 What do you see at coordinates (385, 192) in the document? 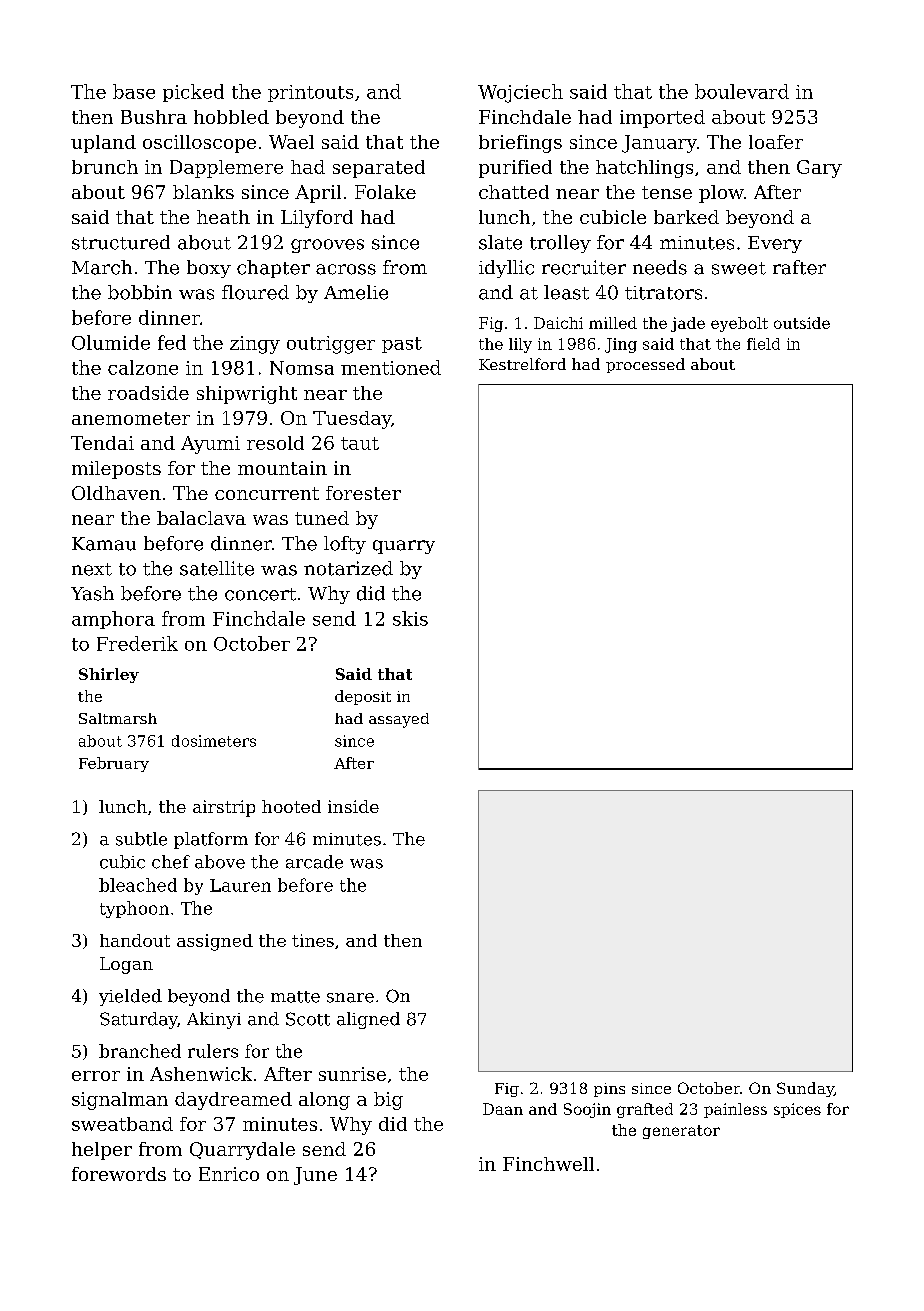
I see `Folake` at bounding box center [385, 192].
